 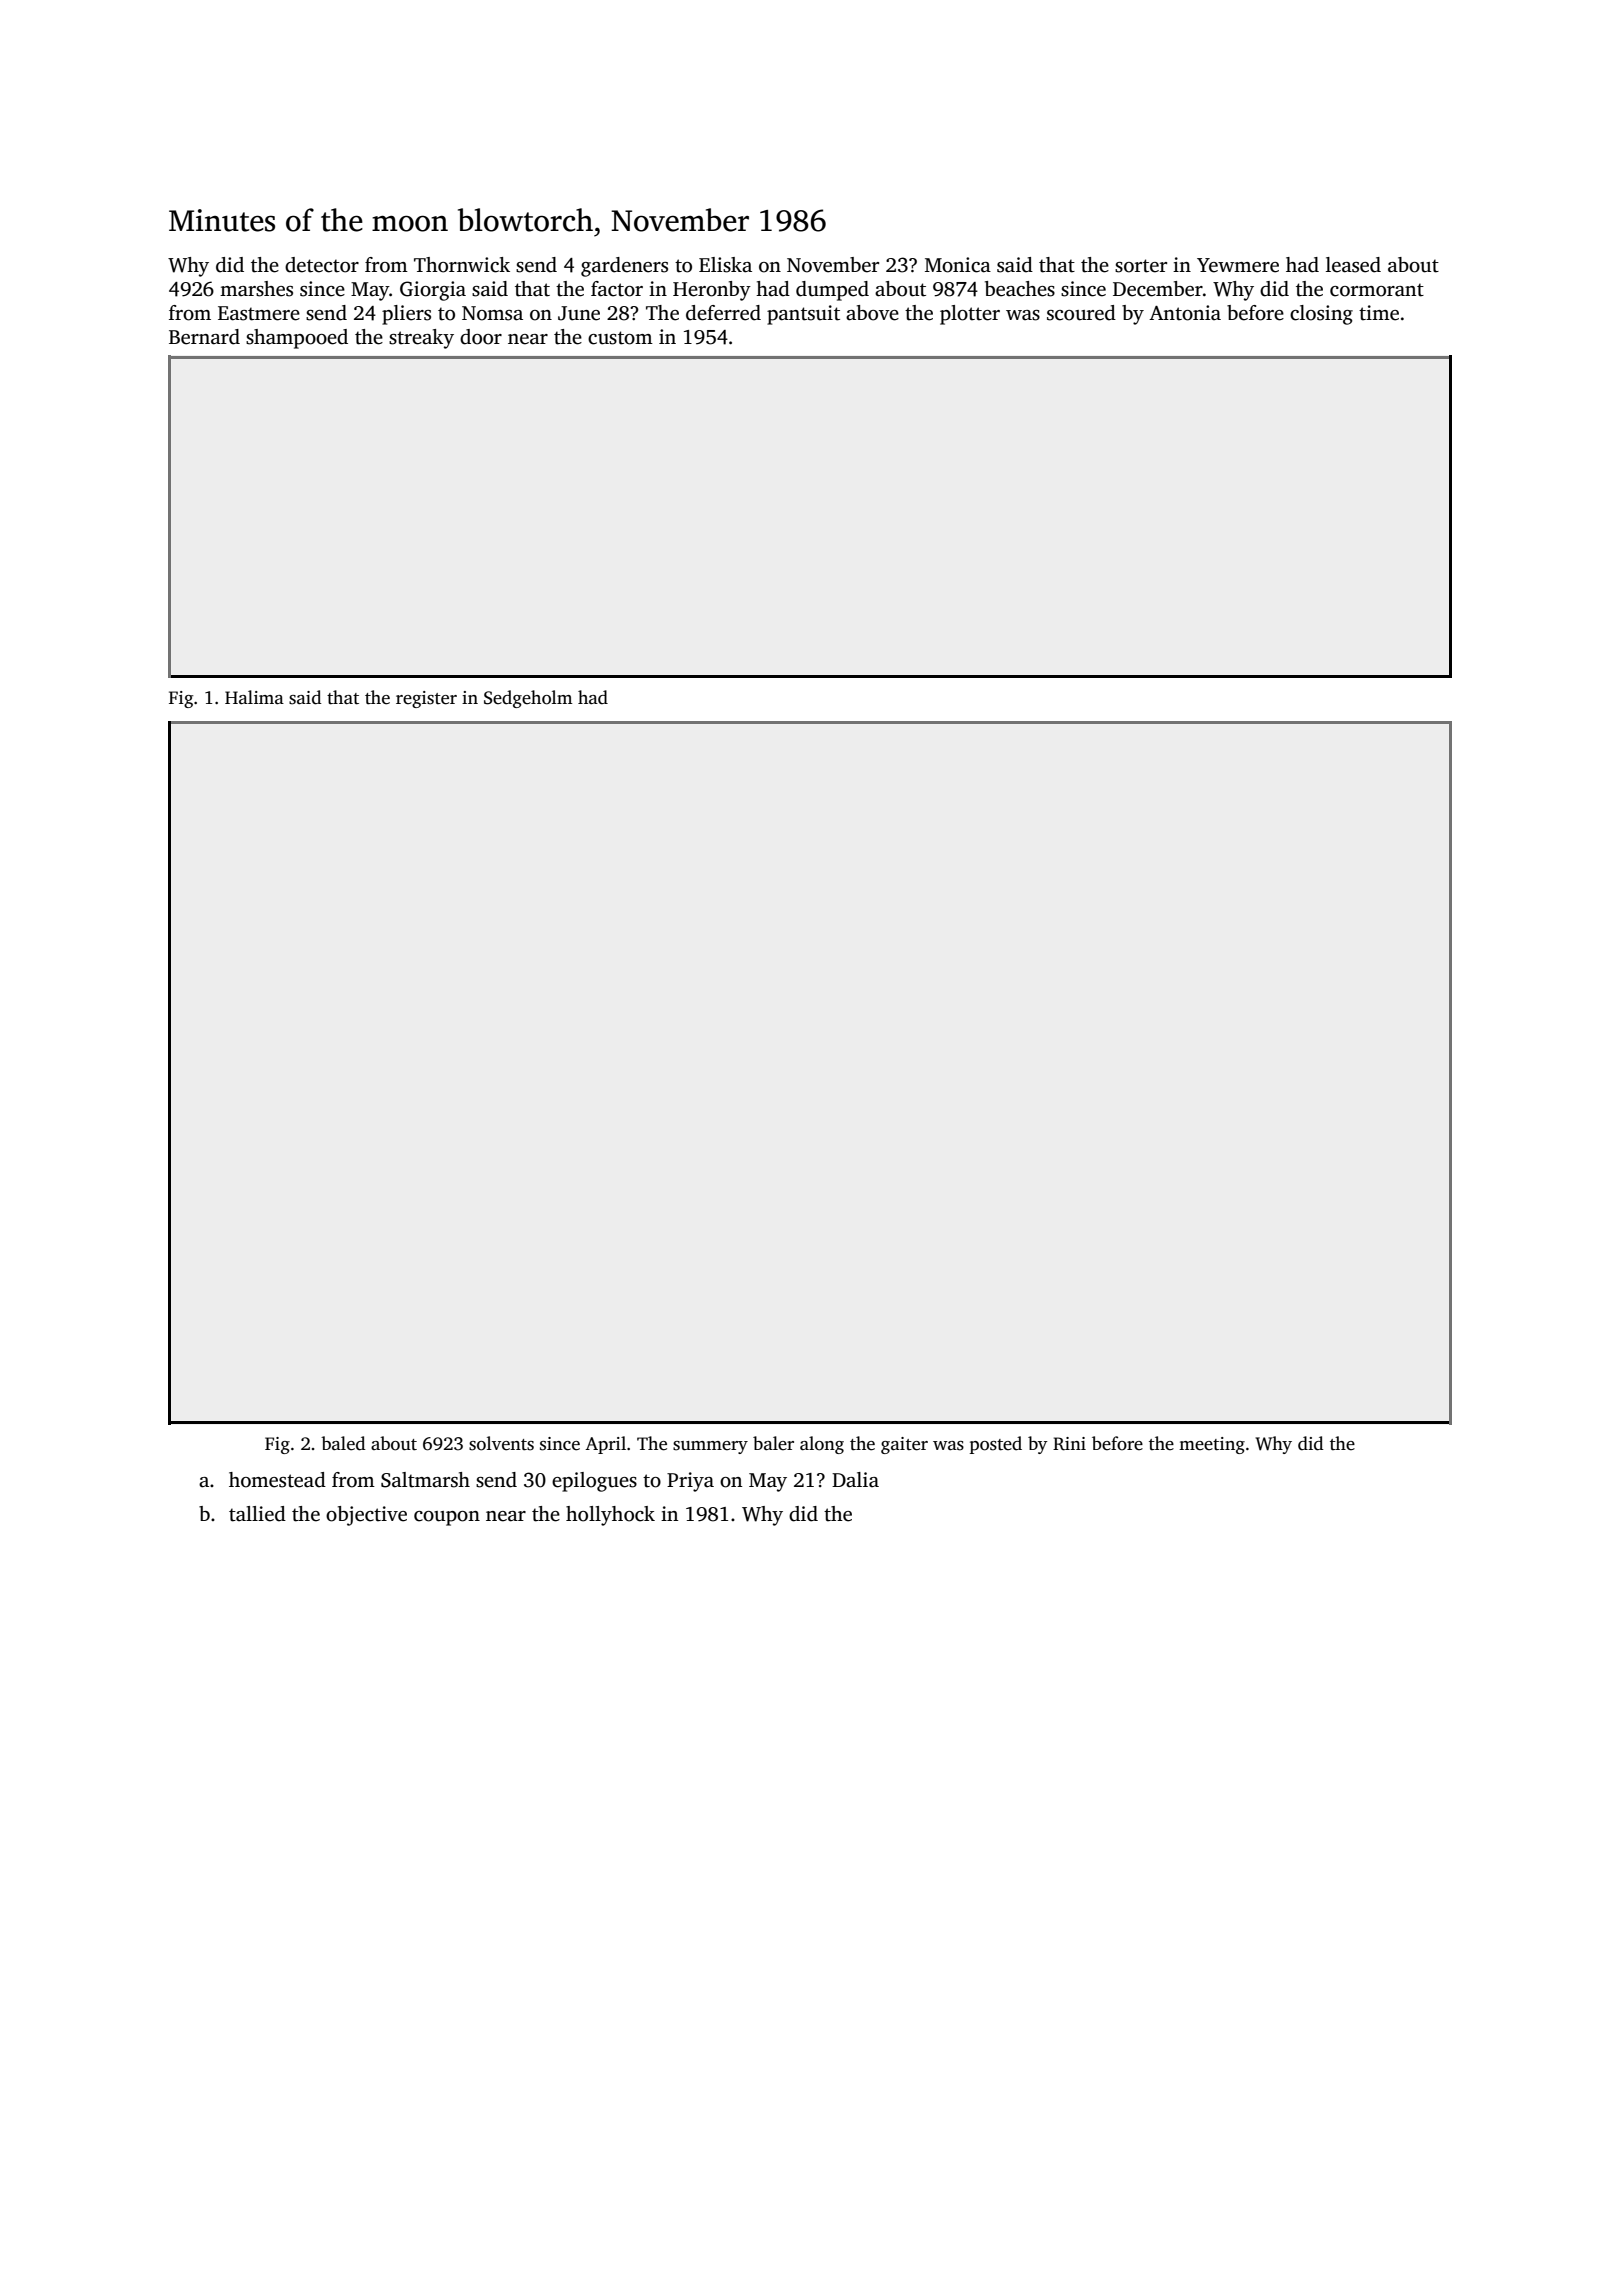 I want to click on Antonia, so click(x=1185, y=313).
